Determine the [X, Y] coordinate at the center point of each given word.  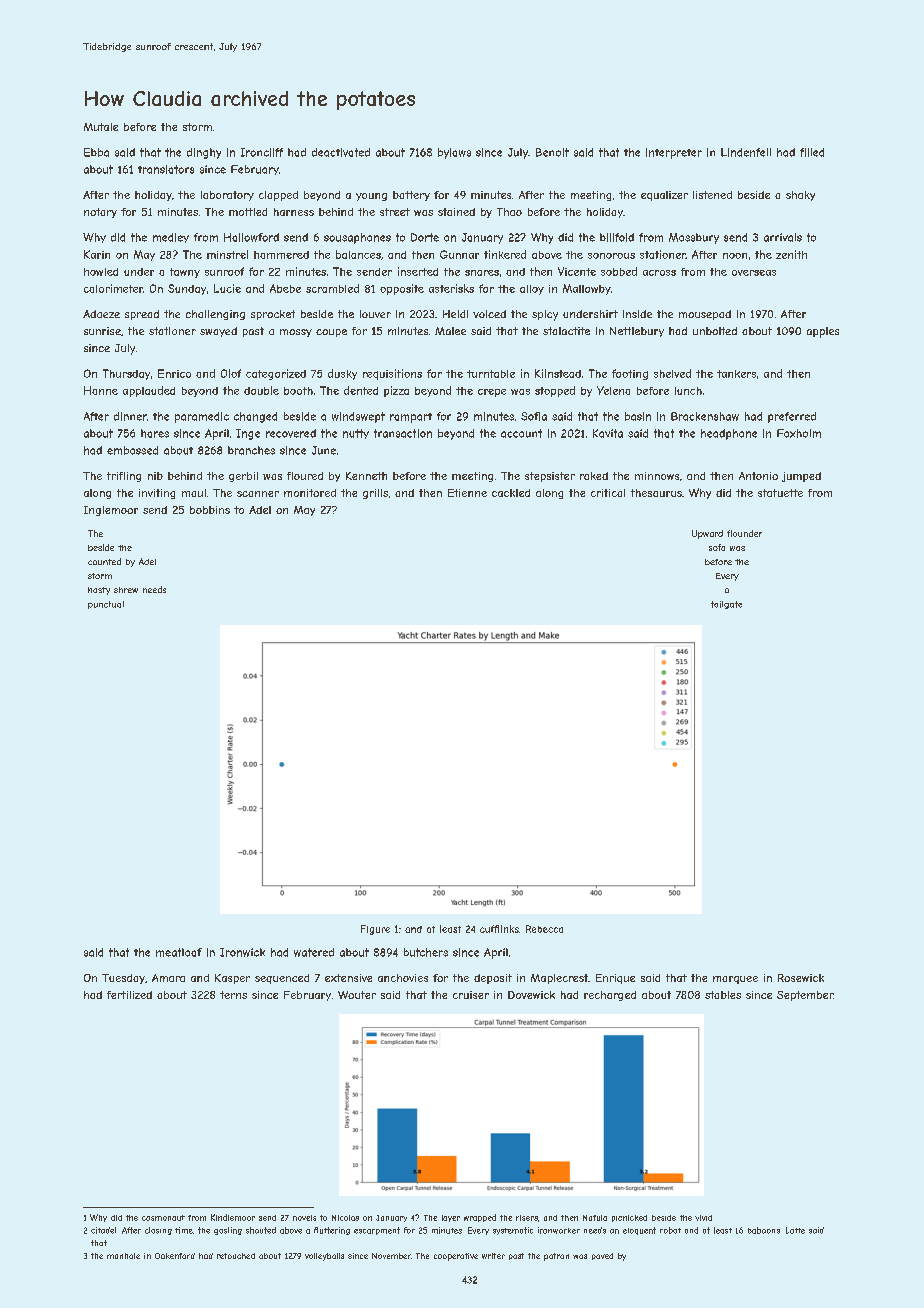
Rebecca [544, 929]
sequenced [282, 979]
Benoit [552, 152]
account [521, 433]
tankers [736, 374]
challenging [215, 315]
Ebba [96, 152]
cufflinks [499, 929]
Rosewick [801, 978]
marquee [735, 980]
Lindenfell [746, 152]
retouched [236, 1256]
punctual [106, 605]
